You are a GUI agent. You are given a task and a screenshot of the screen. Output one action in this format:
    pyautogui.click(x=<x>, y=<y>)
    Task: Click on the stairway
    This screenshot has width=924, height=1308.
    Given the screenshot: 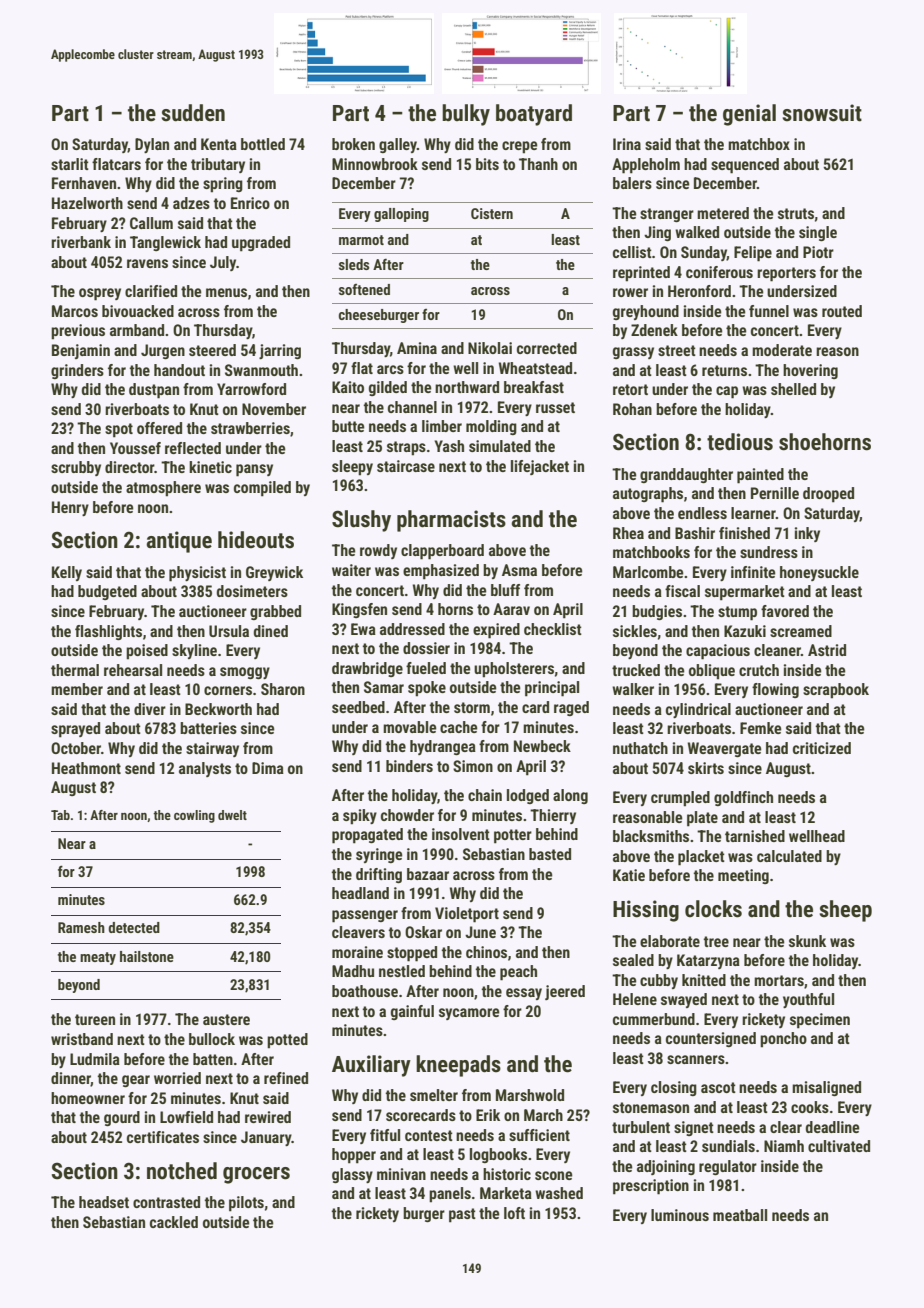 What is the action you would take?
    pyautogui.click(x=212, y=749)
